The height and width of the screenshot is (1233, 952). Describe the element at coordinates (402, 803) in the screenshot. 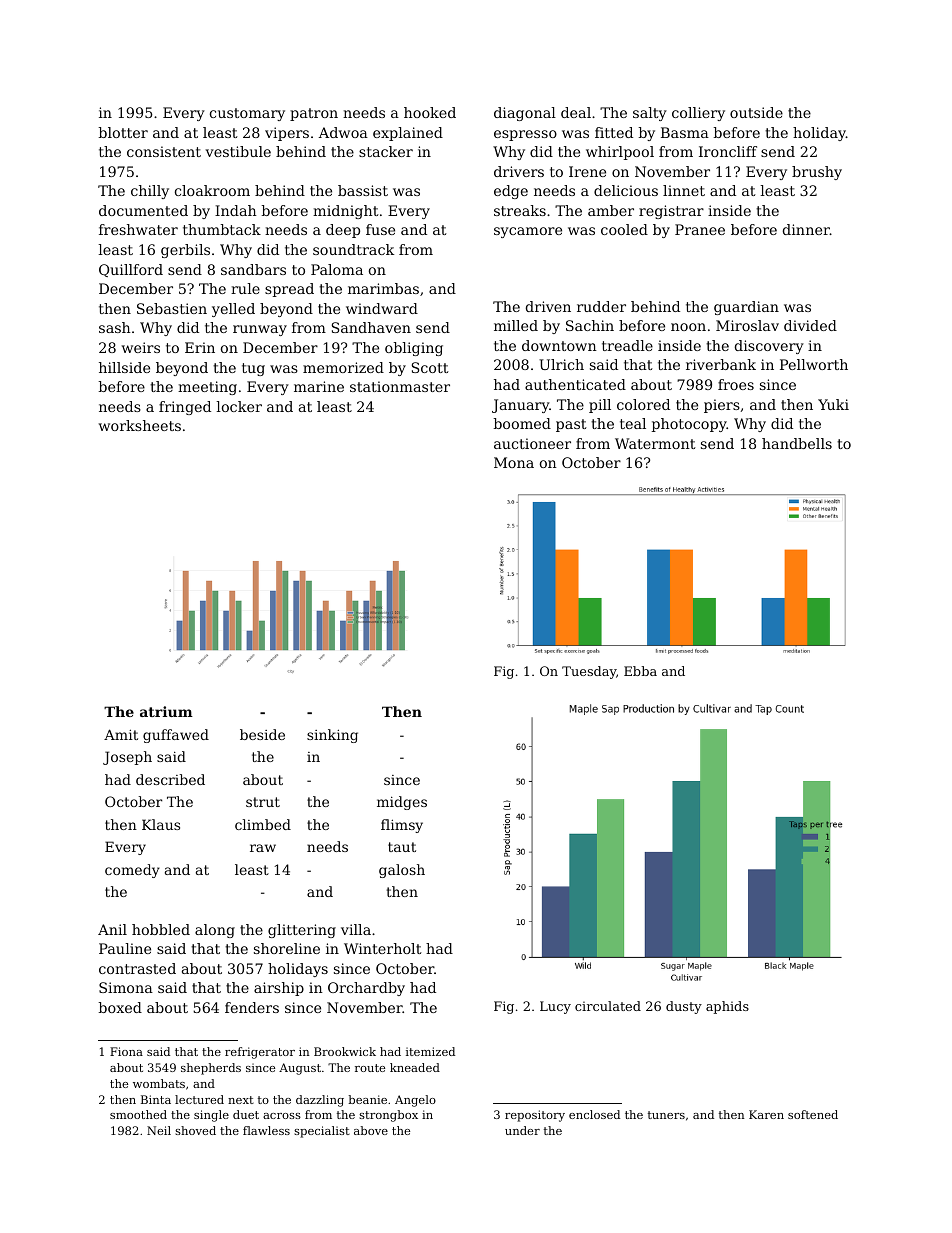

I see `midges` at that location.
